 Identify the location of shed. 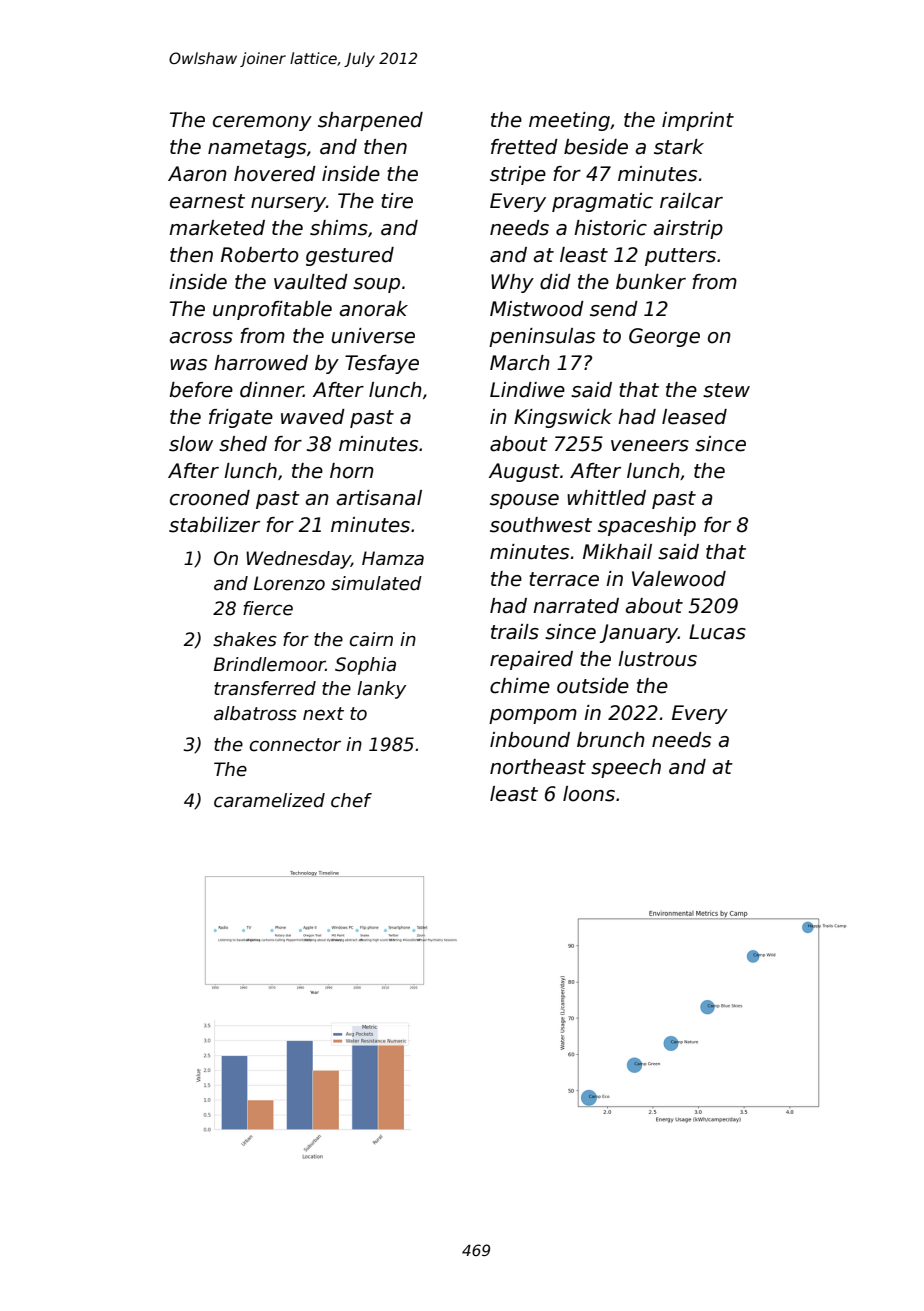
(243, 444).
